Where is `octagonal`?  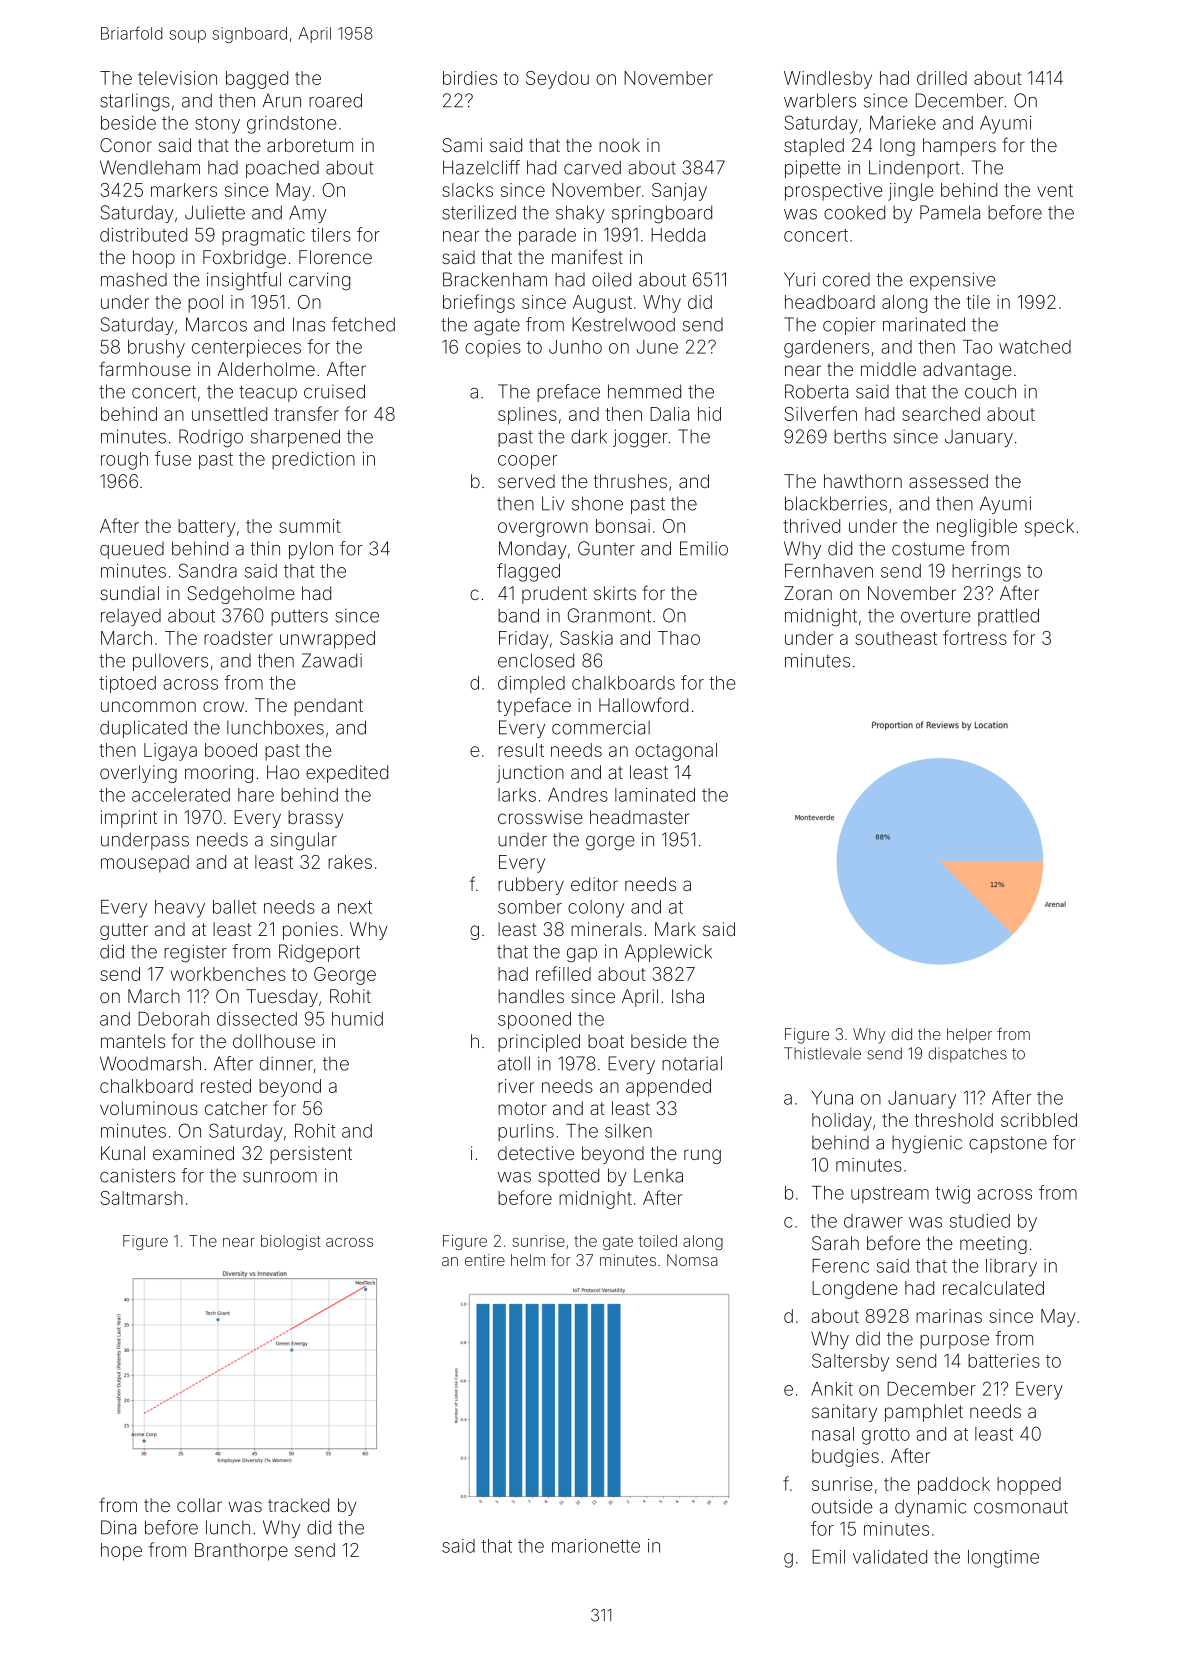 octagonal is located at coordinates (676, 752).
